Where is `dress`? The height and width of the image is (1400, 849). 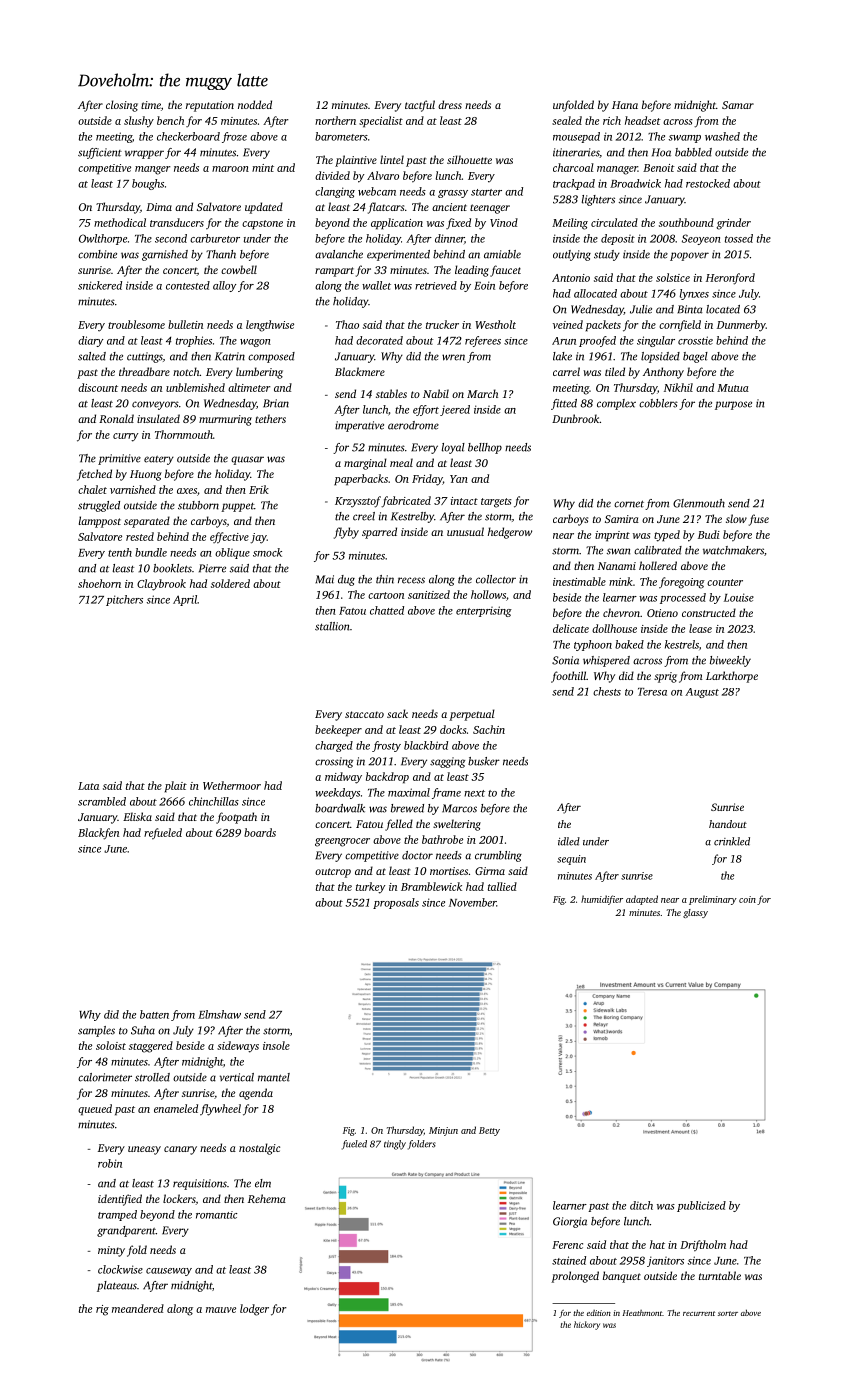
dress is located at coordinates (450, 104).
